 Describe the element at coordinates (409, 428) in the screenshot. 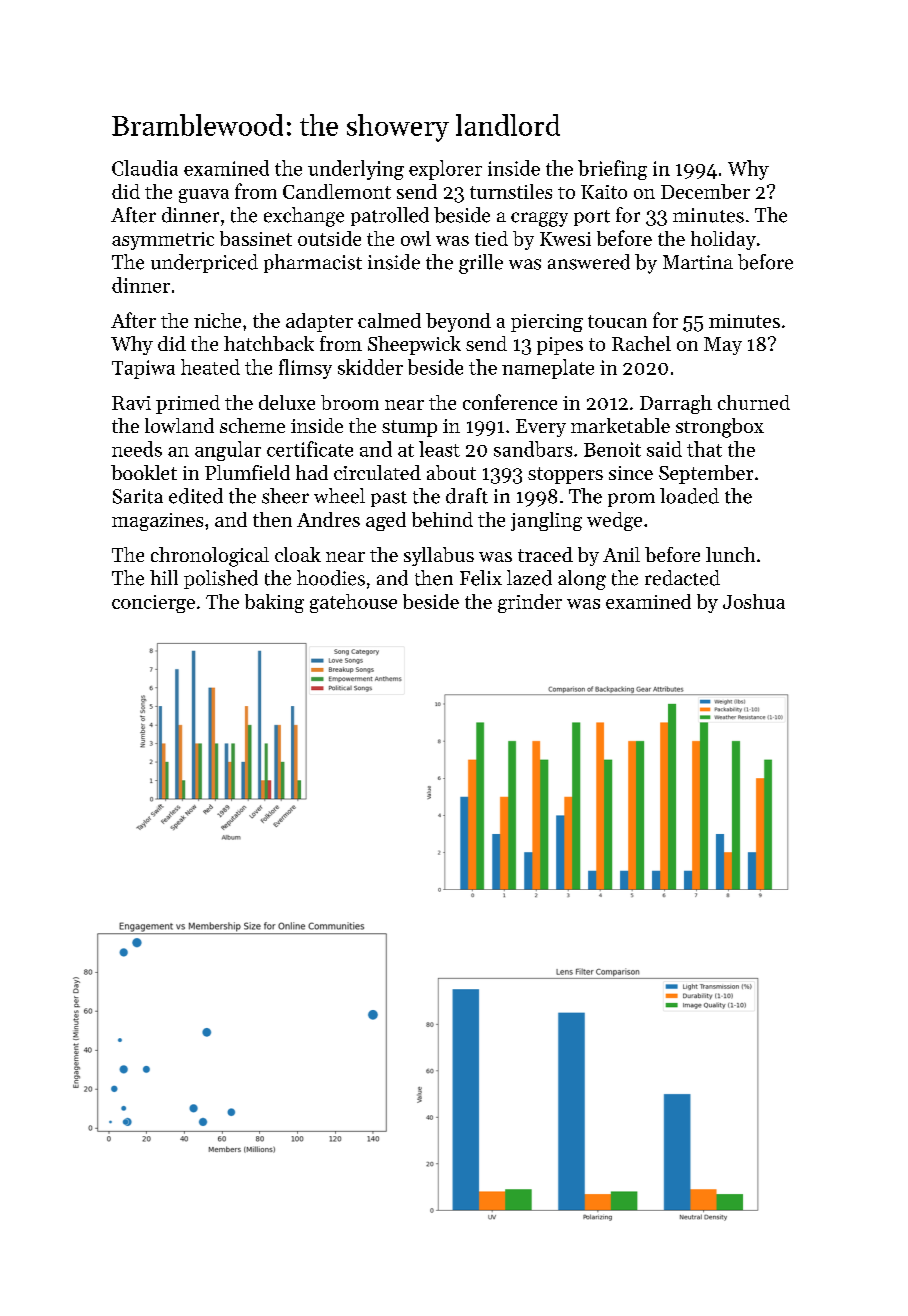

I see `stump` at that location.
